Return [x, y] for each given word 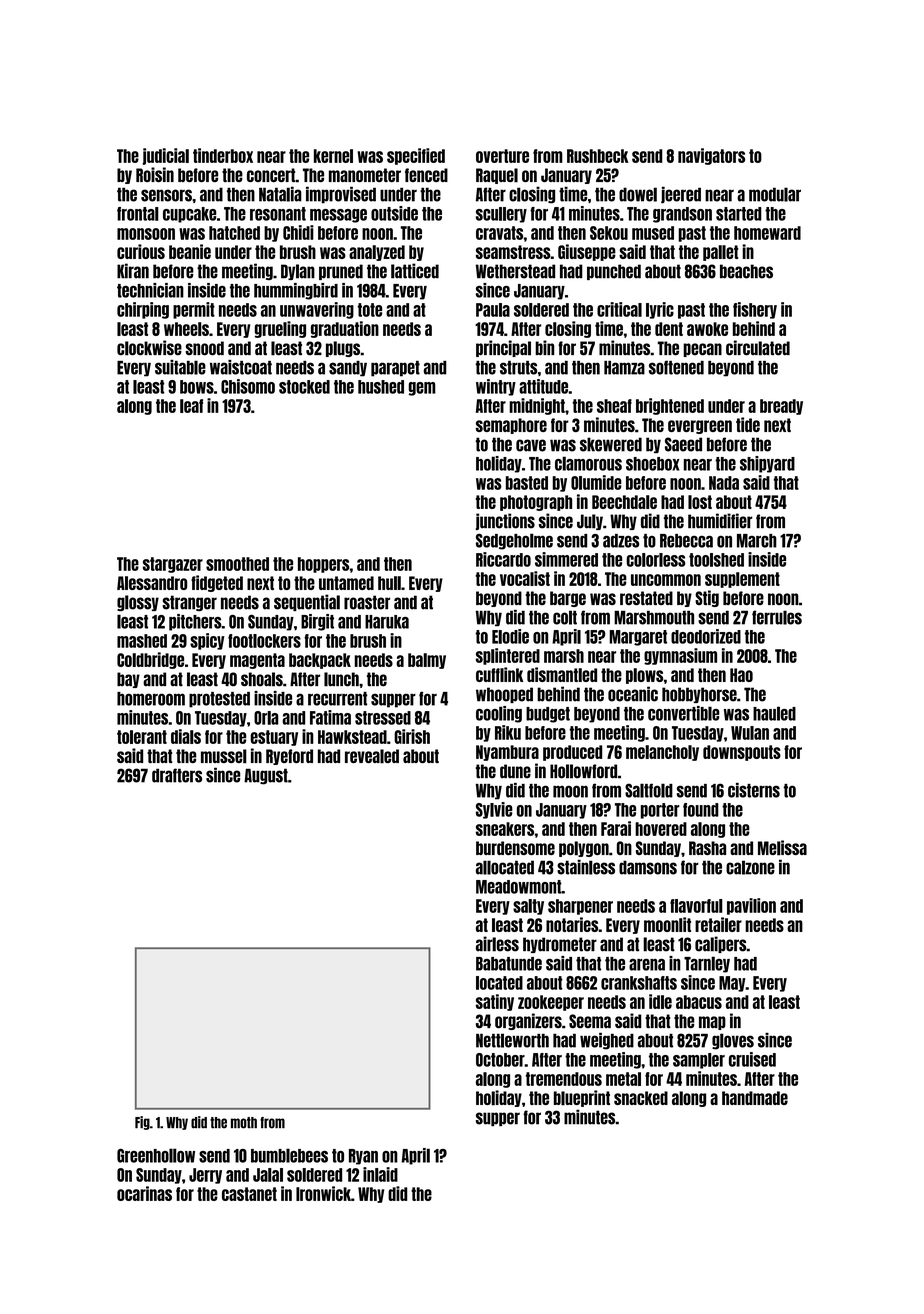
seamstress [513, 252]
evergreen [700, 427]
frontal [138, 214]
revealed [372, 756]
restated [646, 598]
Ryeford [289, 757]
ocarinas [144, 1193]
